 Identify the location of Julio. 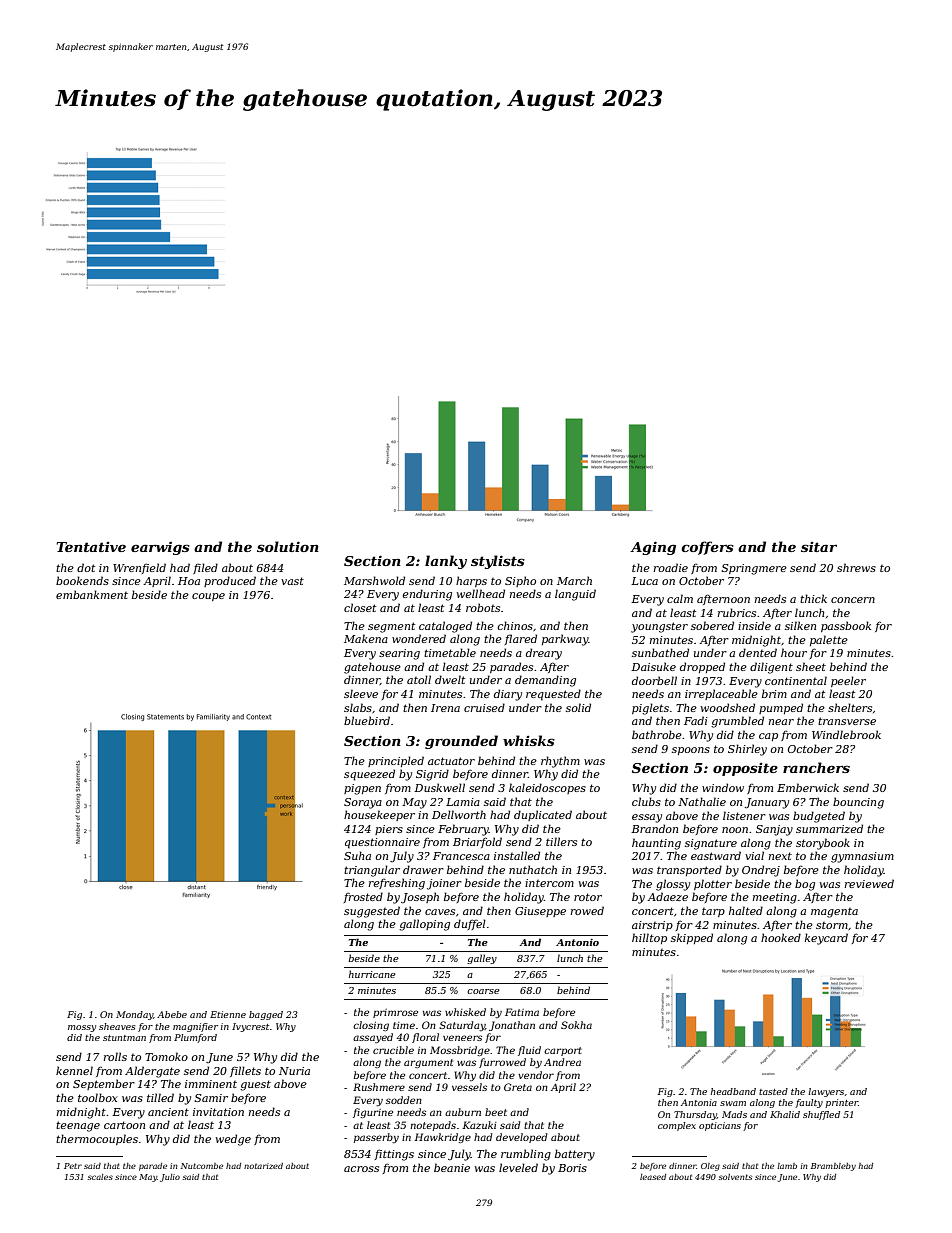
(170, 1178).
